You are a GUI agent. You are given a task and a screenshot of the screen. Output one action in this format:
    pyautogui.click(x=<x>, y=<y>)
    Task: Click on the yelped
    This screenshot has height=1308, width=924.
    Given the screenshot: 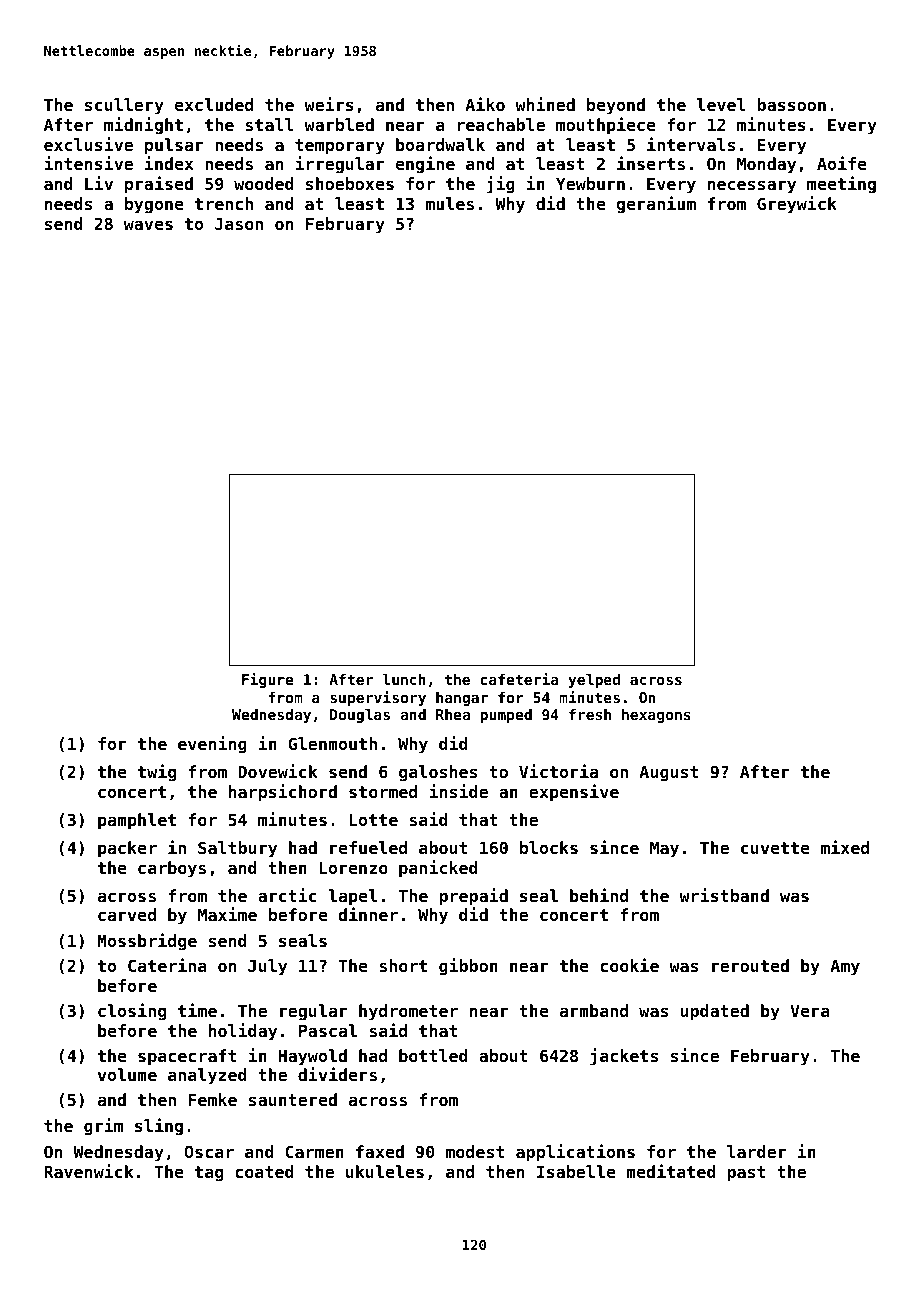 What is the action you would take?
    pyautogui.click(x=594, y=681)
